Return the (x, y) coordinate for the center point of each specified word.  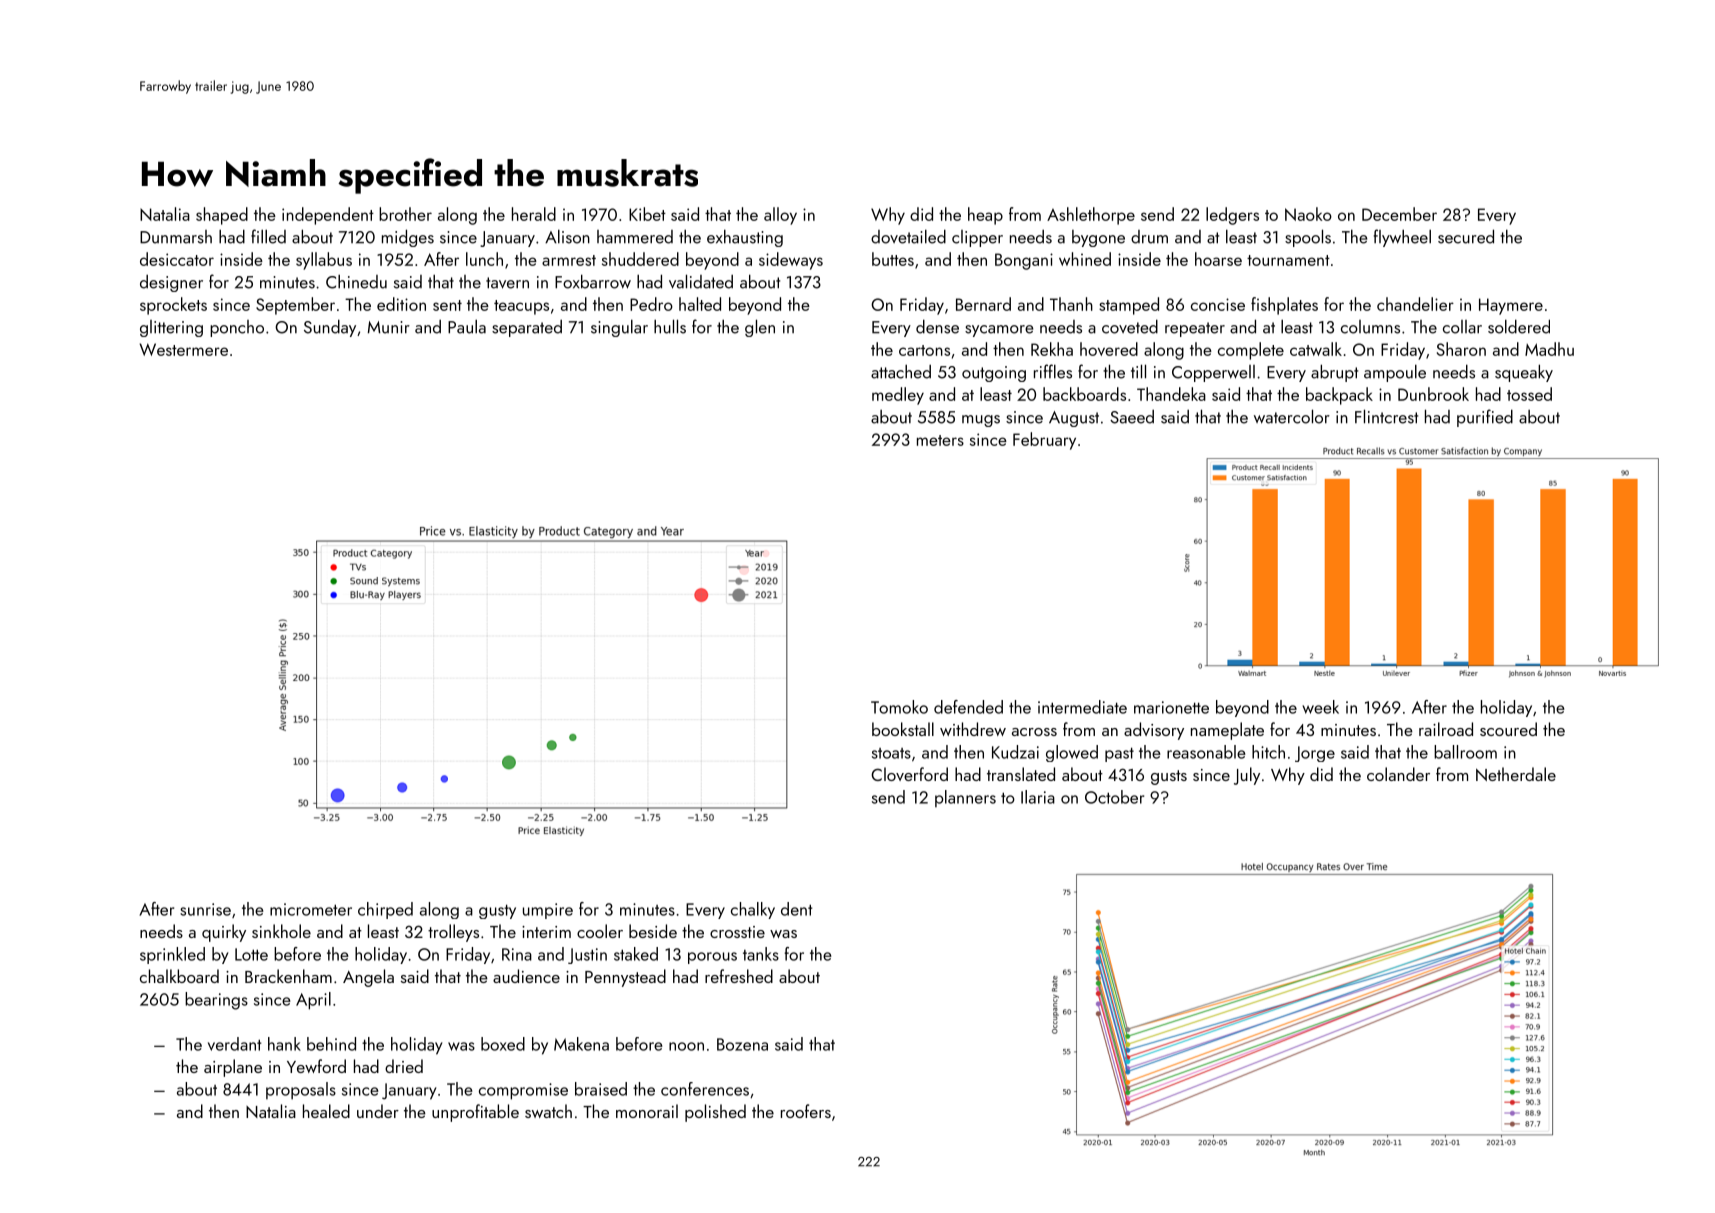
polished (715, 1113)
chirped (385, 910)
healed (326, 1111)
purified (1485, 418)
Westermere (183, 349)
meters (940, 440)
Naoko (1308, 214)
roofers (806, 1111)
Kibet (647, 214)
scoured (1508, 729)
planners (965, 798)
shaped (222, 216)
